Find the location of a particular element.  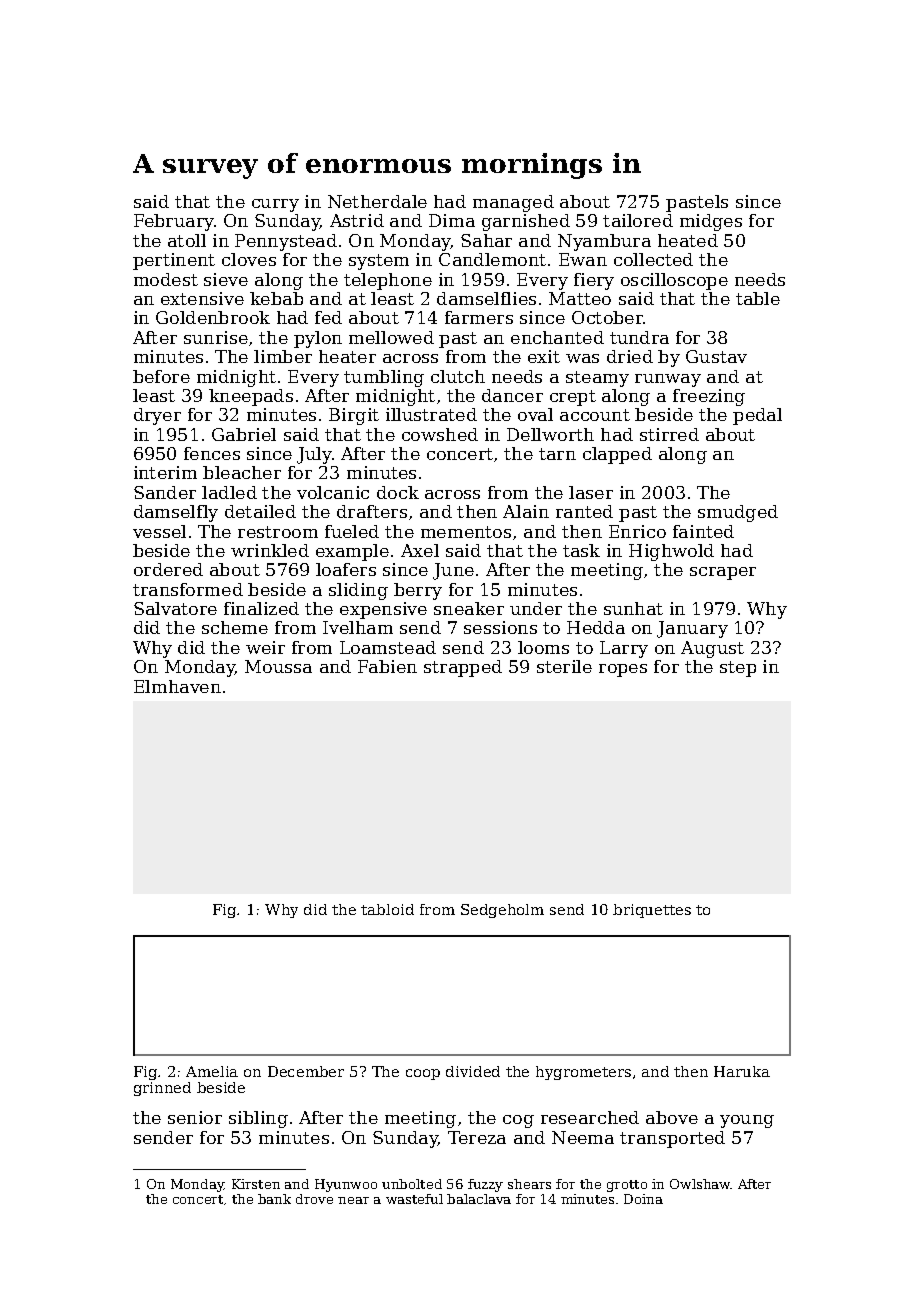

step is located at coordinates (738, 669).
